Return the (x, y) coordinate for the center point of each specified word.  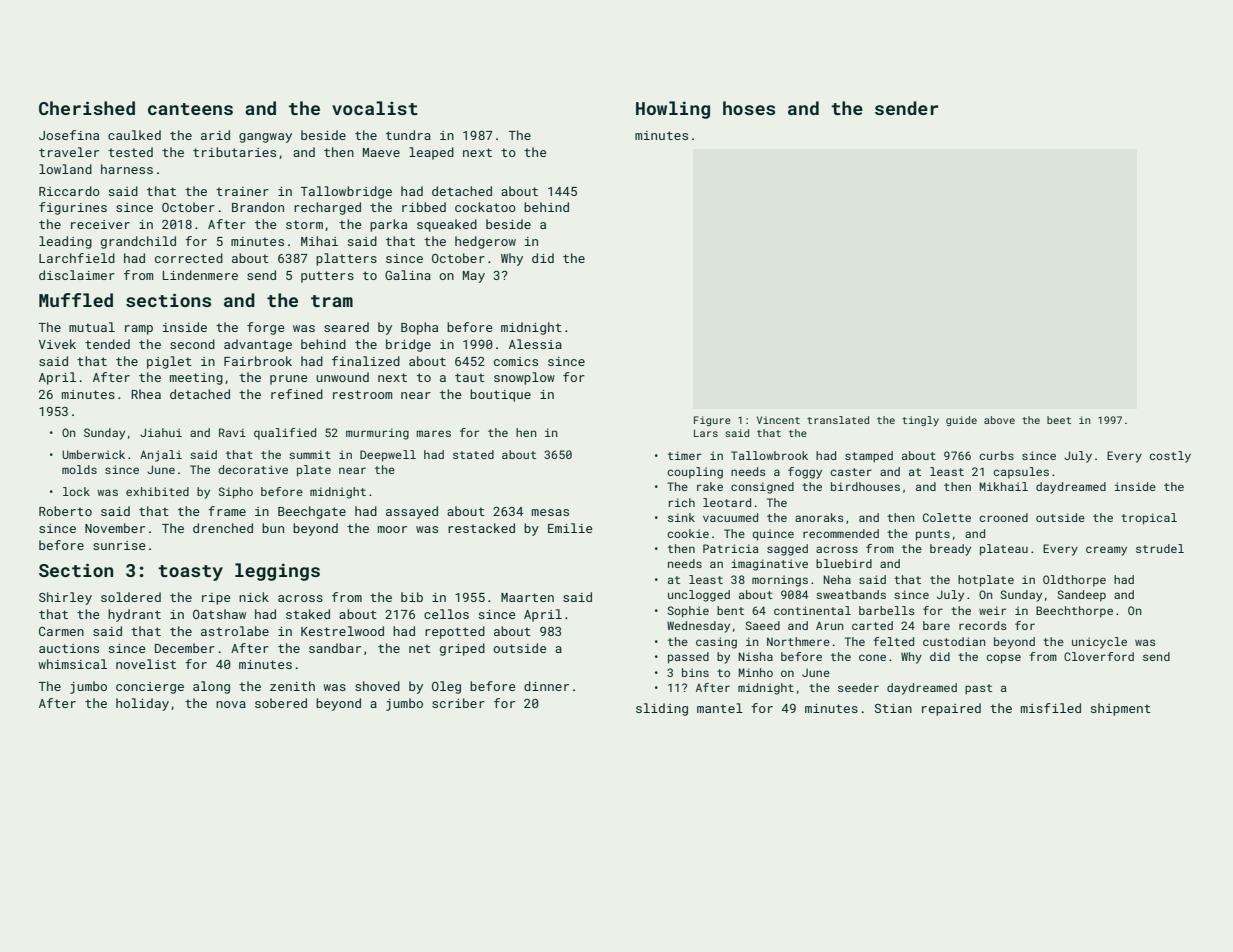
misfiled (1051, 708)
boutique (500, 395)
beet (1059, 420)
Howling (673, 110)
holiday (142, 704)
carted (872, 625)
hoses (749, 108)
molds (79, 469)
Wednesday (698, 627)
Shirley (65, 598)
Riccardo (69, 191)
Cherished (87, 108)
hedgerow (485, 242)
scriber (458, 703)
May (474, 277)
